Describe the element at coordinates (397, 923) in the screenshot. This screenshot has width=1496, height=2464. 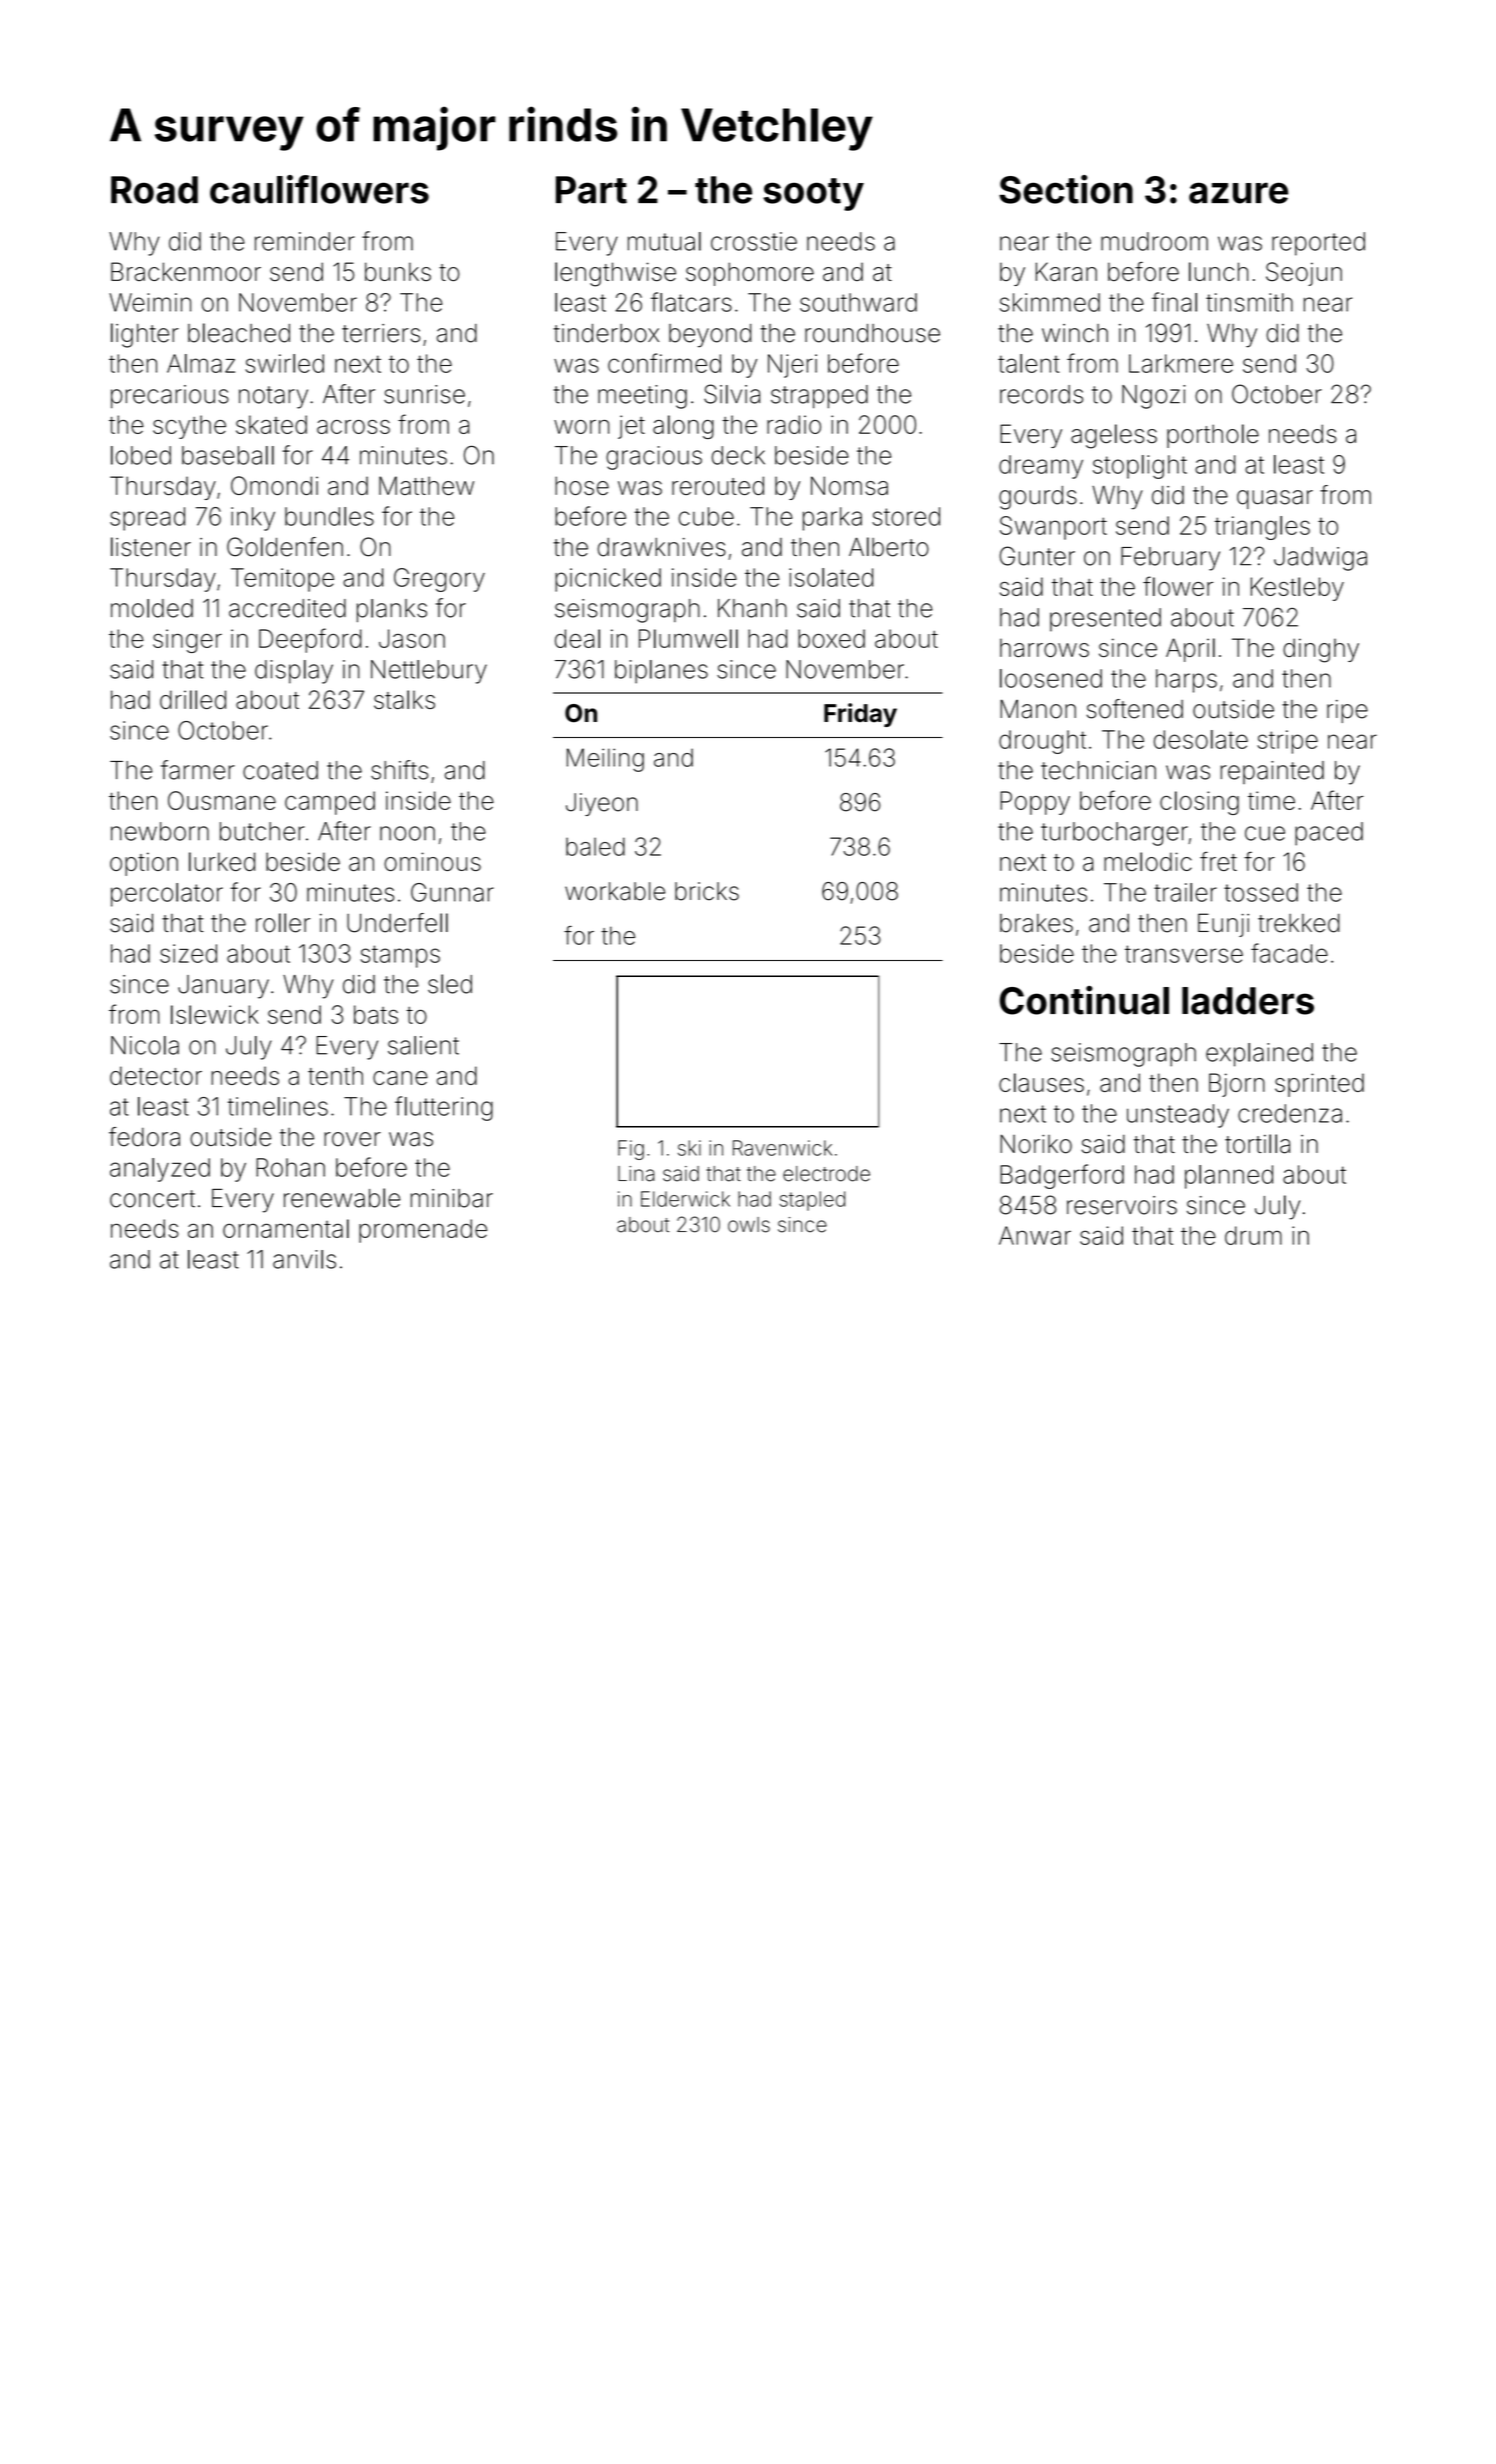
I see `Underfell` at that location.
